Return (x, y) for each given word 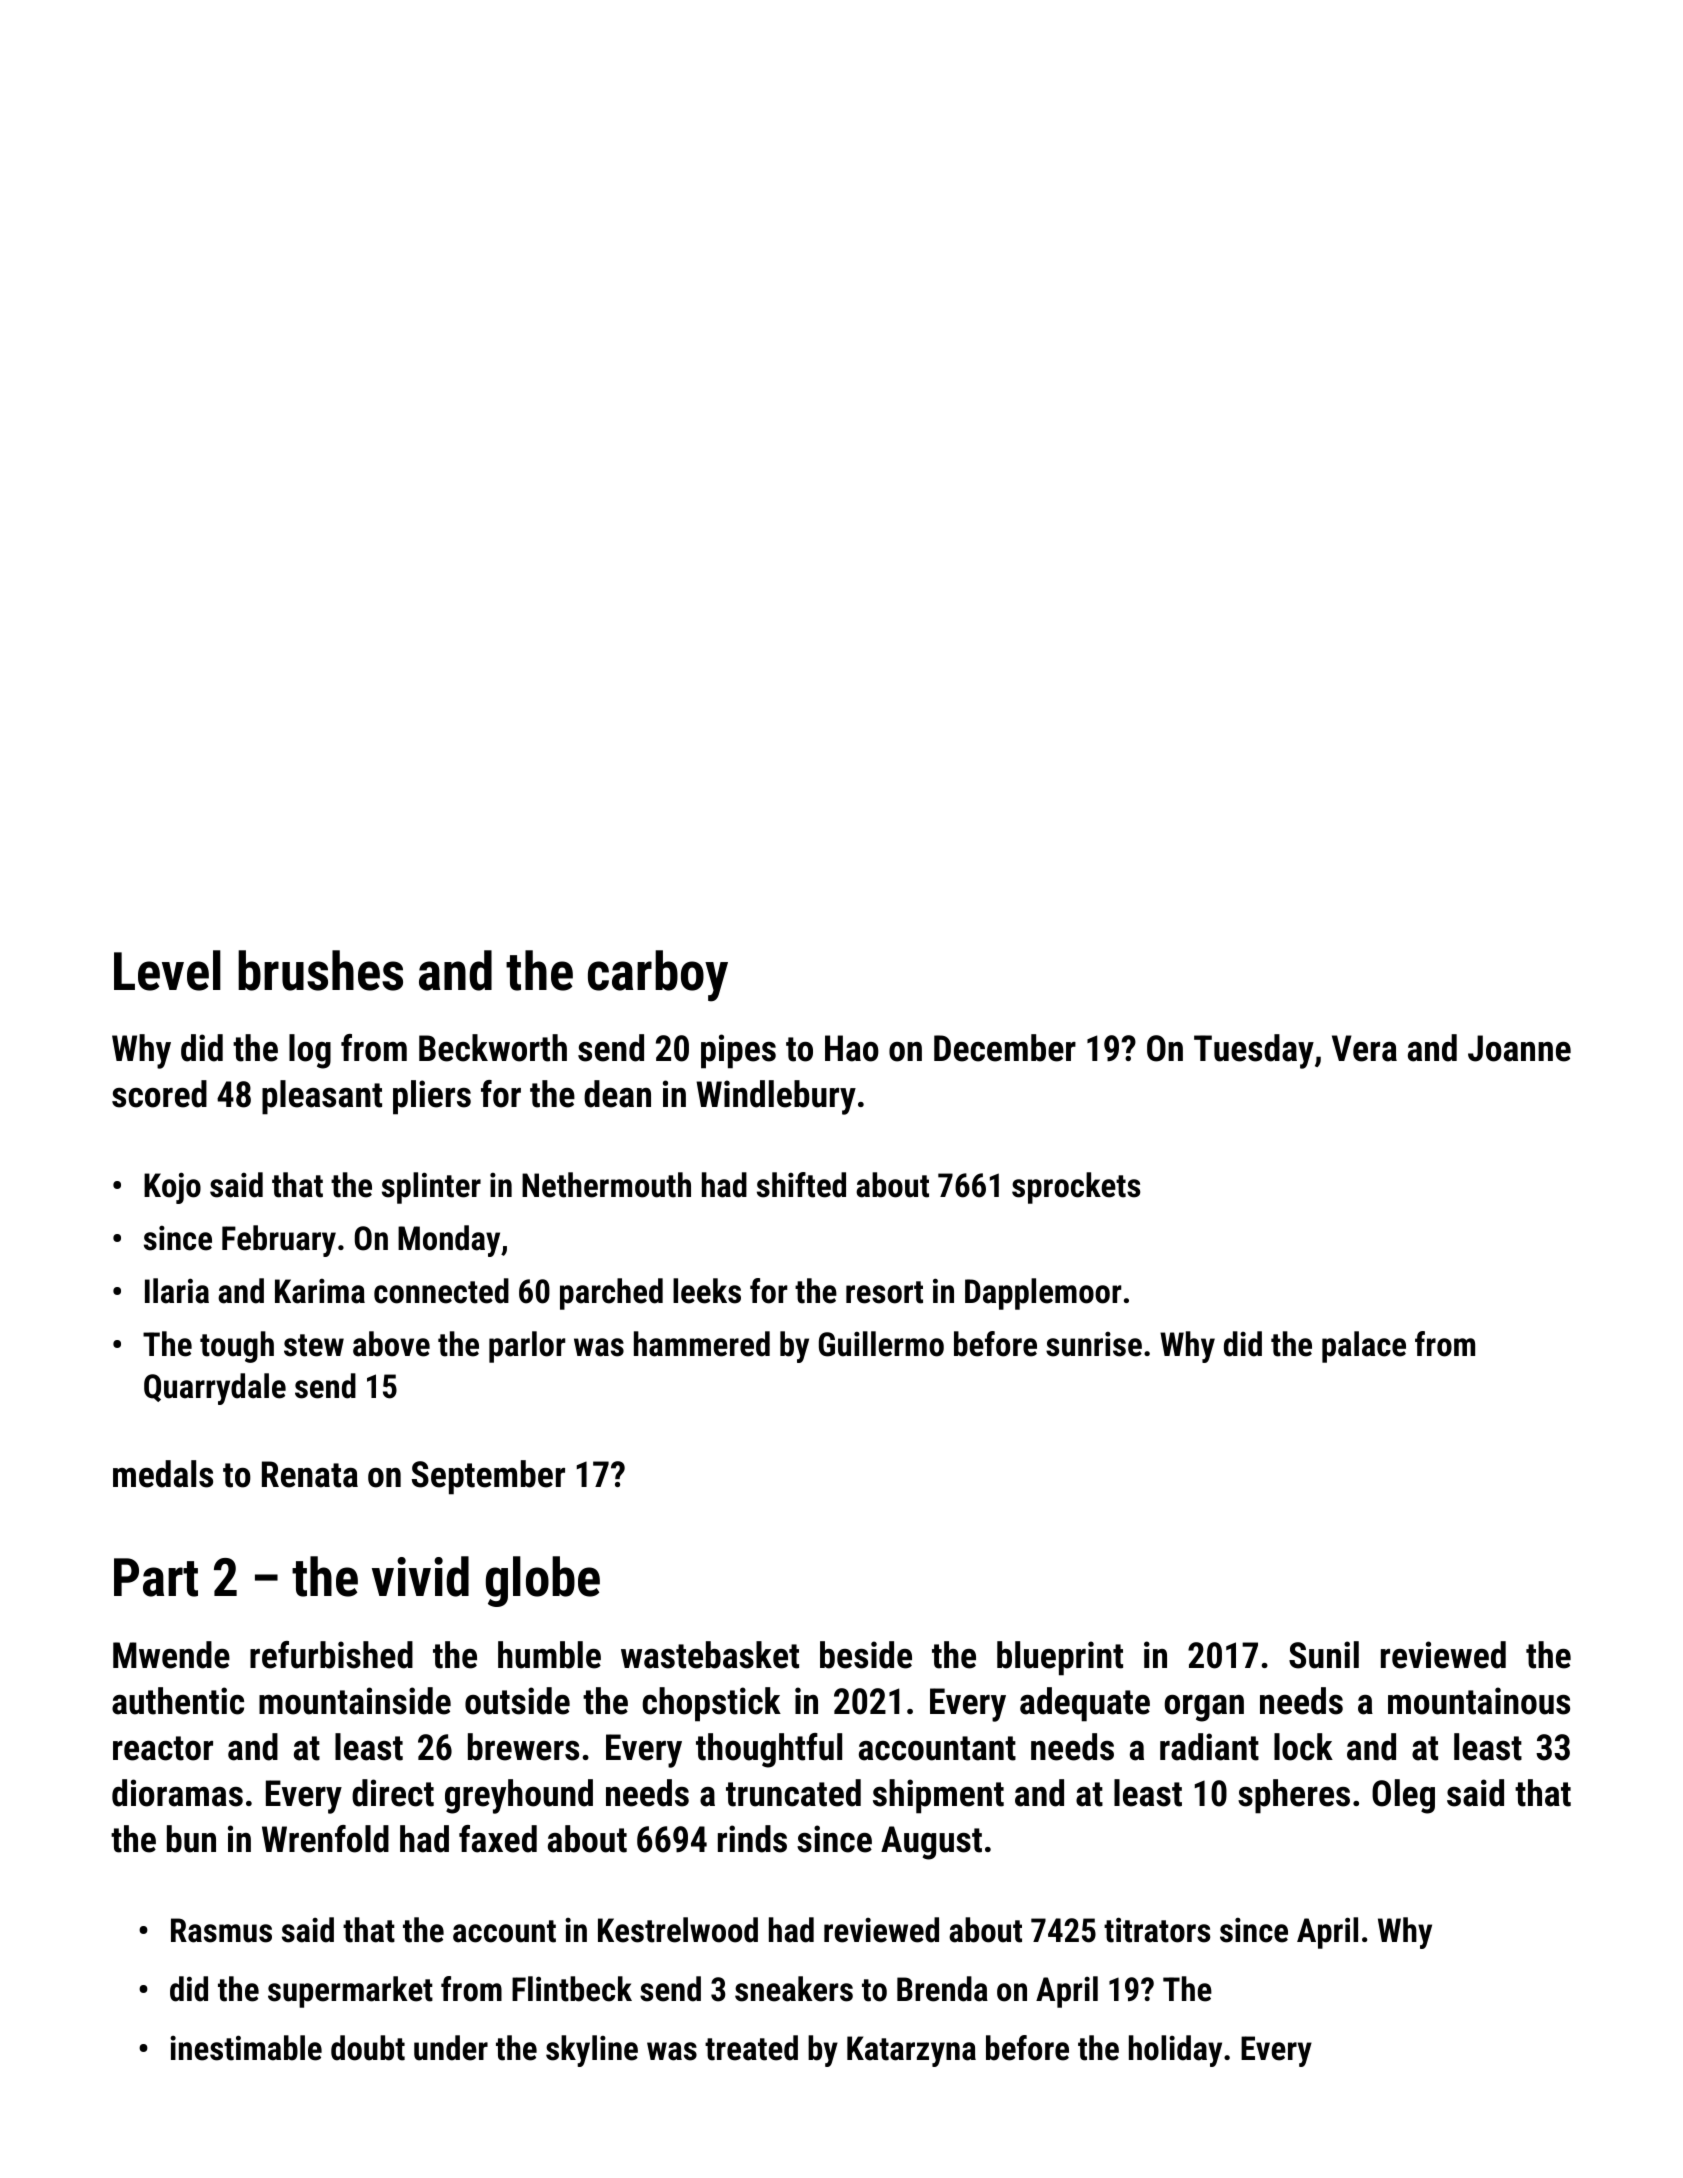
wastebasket (710, 1655)
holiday (1175, 2051)
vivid (420, 1576)
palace (1364, 1347)
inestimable (246, 2048)
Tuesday (1254, 1051)
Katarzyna (911, 2051)
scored (159, 1094)
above (391, 1344)
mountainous (1479, 1701)
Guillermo (881, 1344)
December (1005, 1048)
